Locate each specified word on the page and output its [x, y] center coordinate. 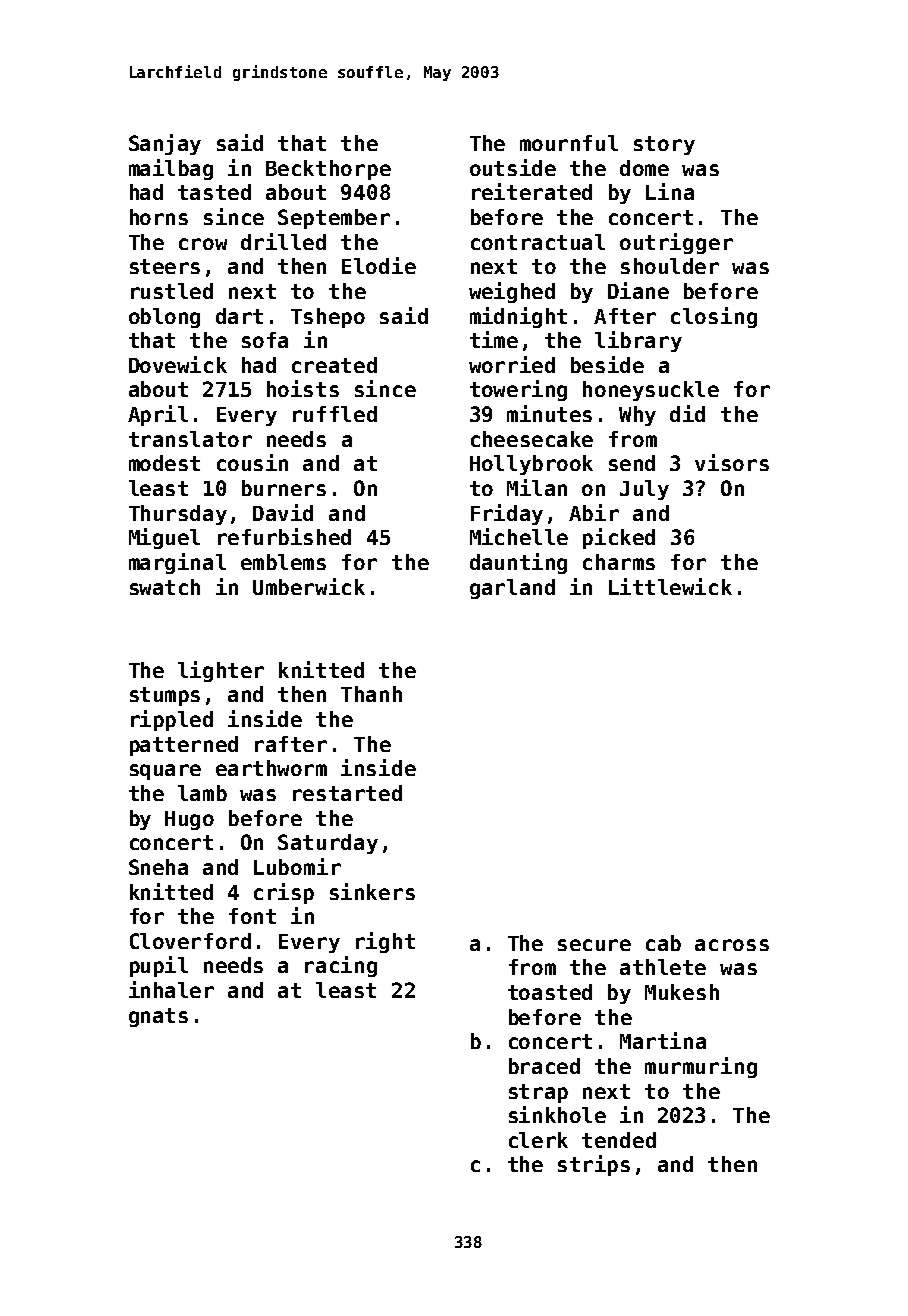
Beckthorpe [328, 170]
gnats [158, 1017]
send [632, 463]
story [664, 145]
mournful [569, 143]
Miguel [164, 538]
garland [512, 589]
